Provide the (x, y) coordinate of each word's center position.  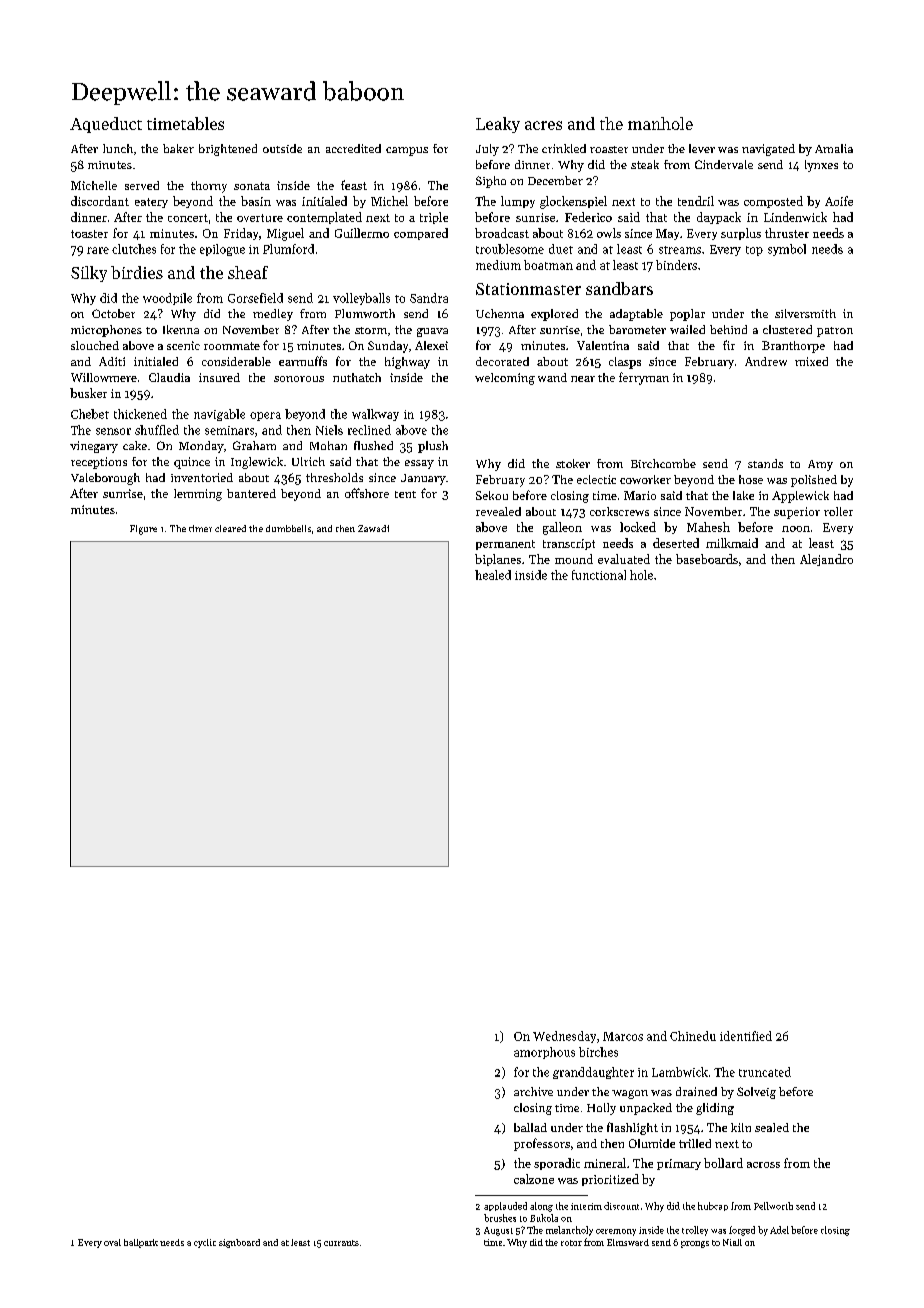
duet (561, 249)
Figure (143, 530)
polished (814, 481)
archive (533, 1091)
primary (679, 1164)
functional (599, 575)
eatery (151, 203)
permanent (505, 545)
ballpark (141, 1243)
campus (407, 151)
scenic (183, 345)
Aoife (839, 201)
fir (729, 345)
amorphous (544, 1053)
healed (493, 575)
